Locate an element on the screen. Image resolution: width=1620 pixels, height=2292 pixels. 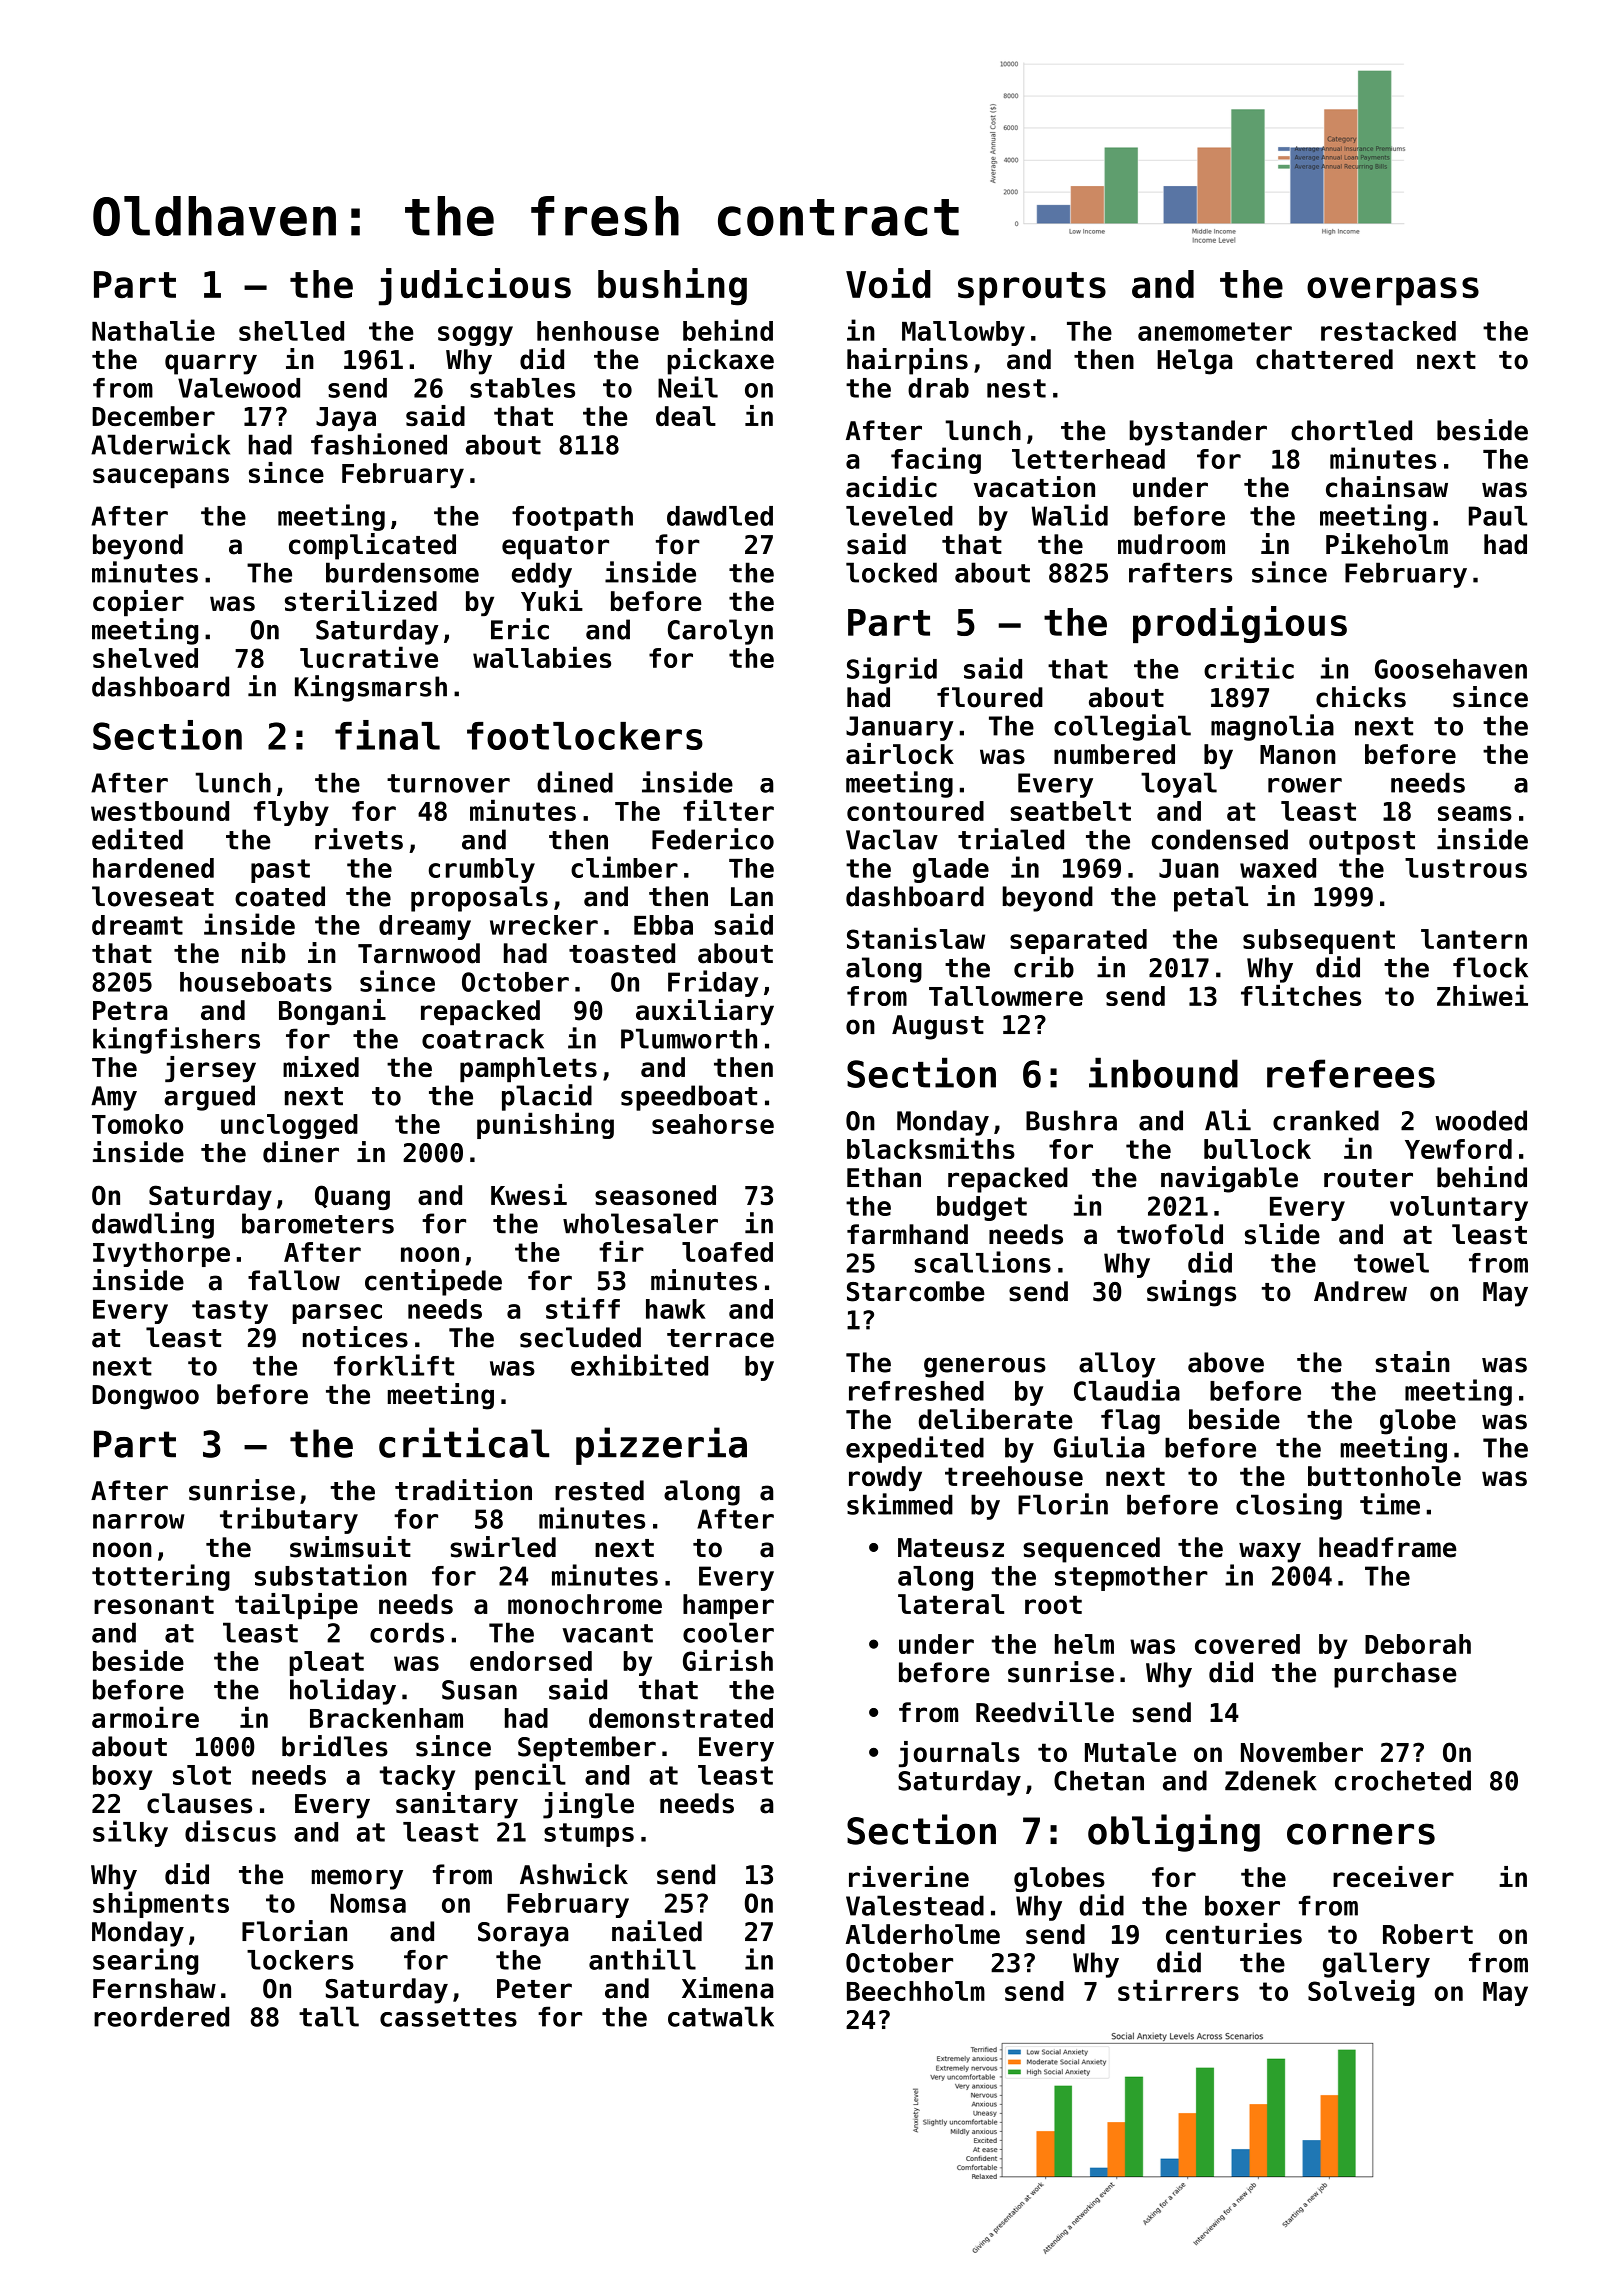
locked is located at coordinates (891, 572).
